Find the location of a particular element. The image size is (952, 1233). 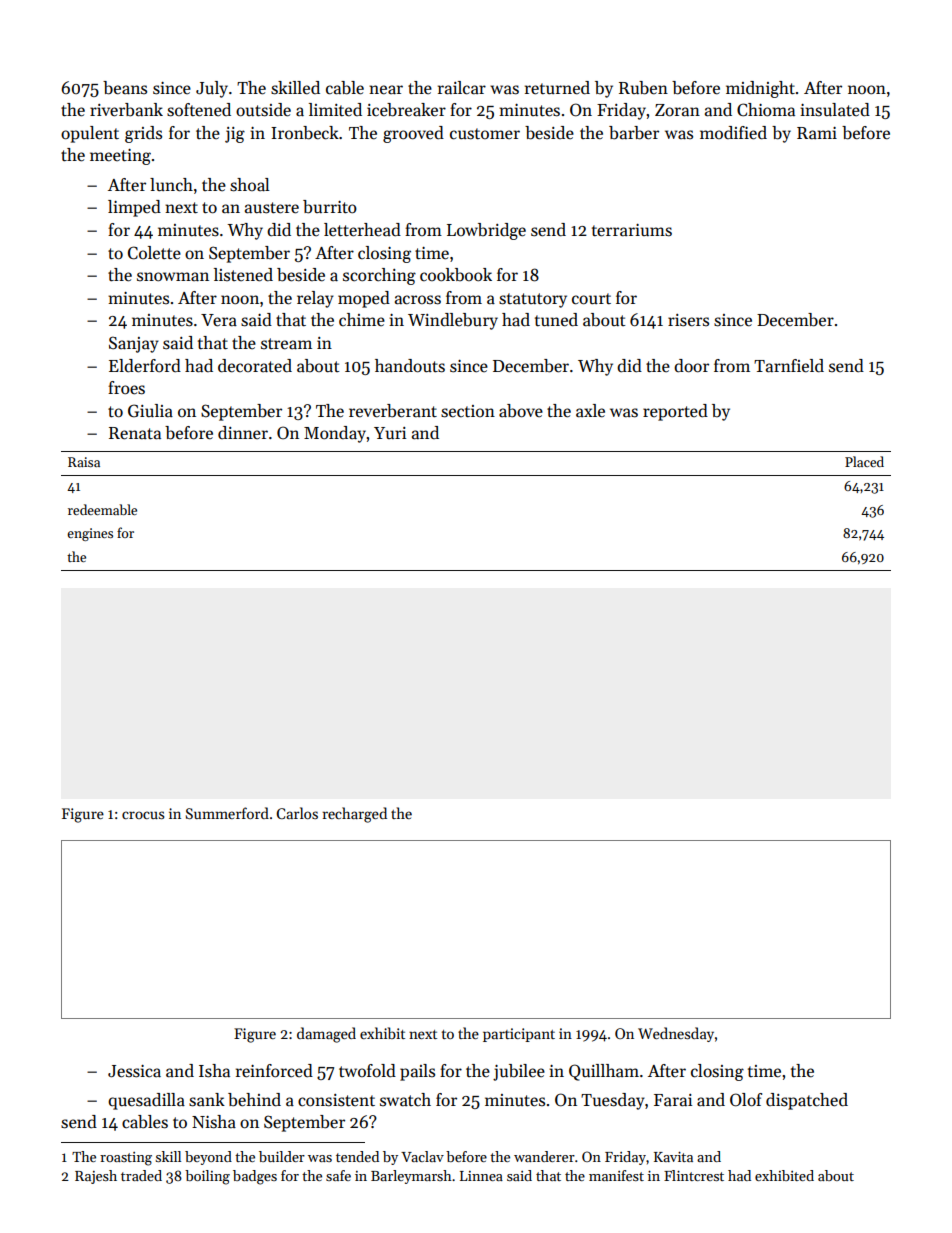

recharged is located at coordinates (354, 815).
